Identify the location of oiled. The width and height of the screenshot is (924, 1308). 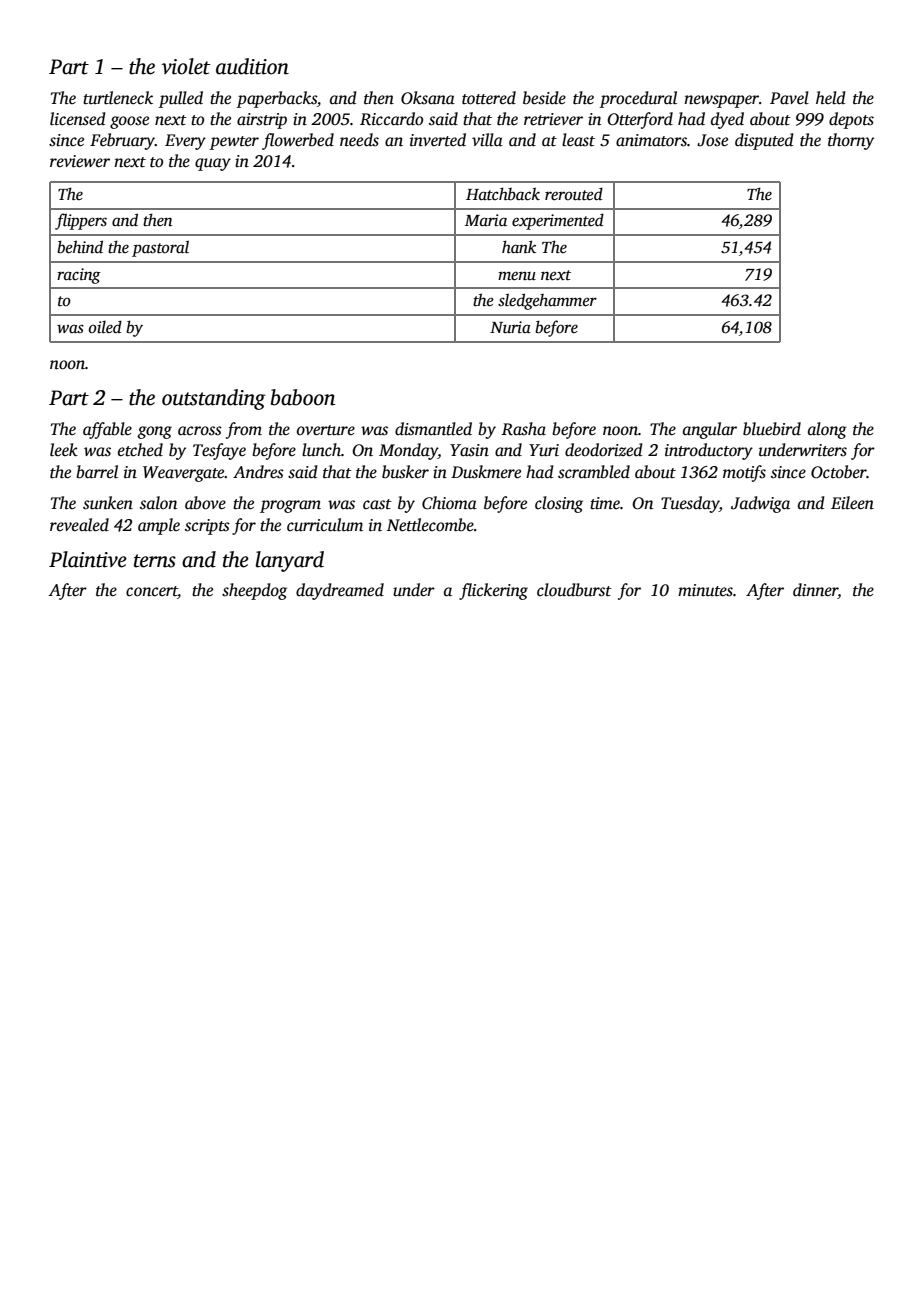
(105, 327).
